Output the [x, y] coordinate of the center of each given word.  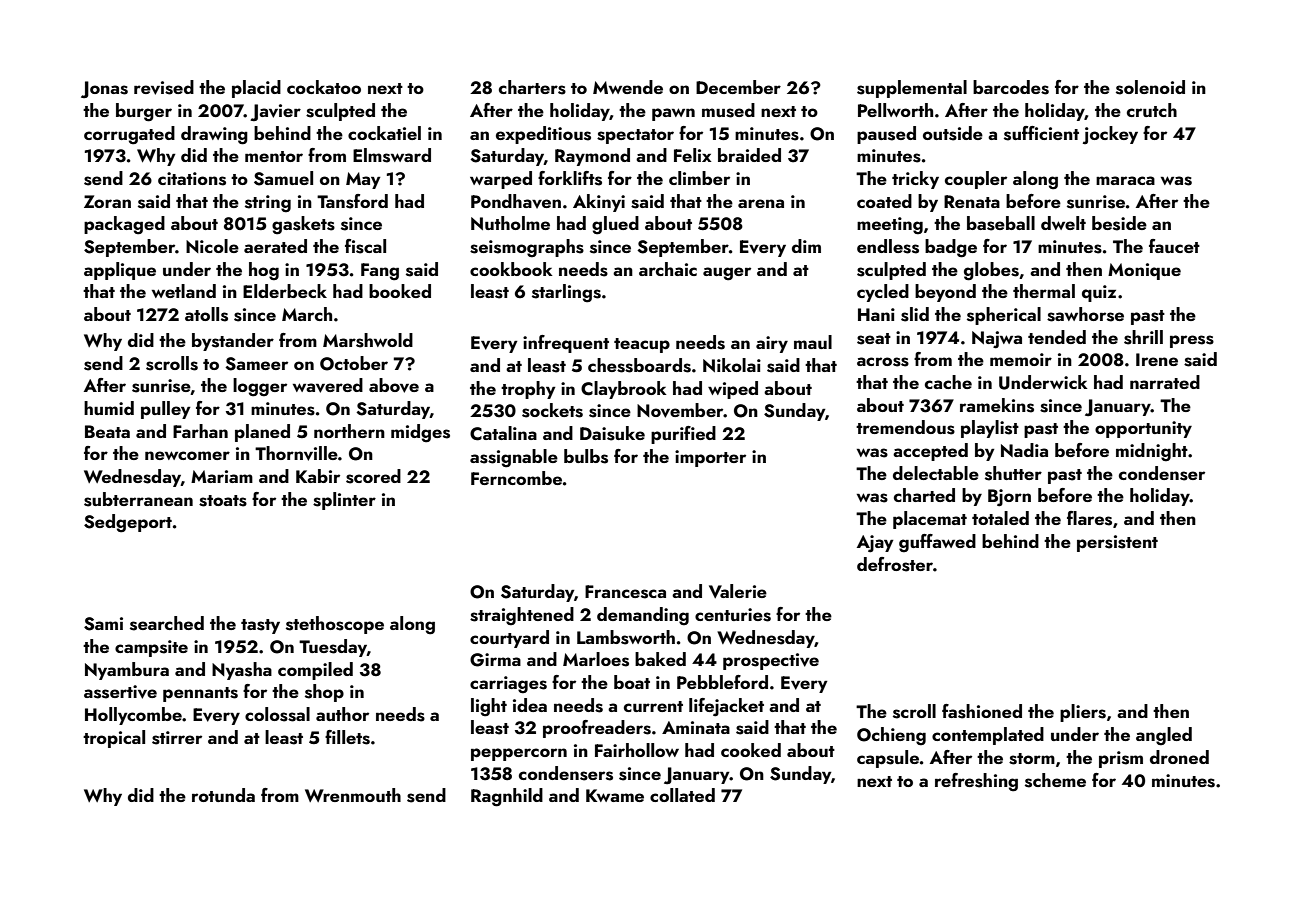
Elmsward [392, 155]
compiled [315, 671]
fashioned [982, 711]
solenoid [1150, 87]
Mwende [628, 87]
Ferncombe [516, 478]
